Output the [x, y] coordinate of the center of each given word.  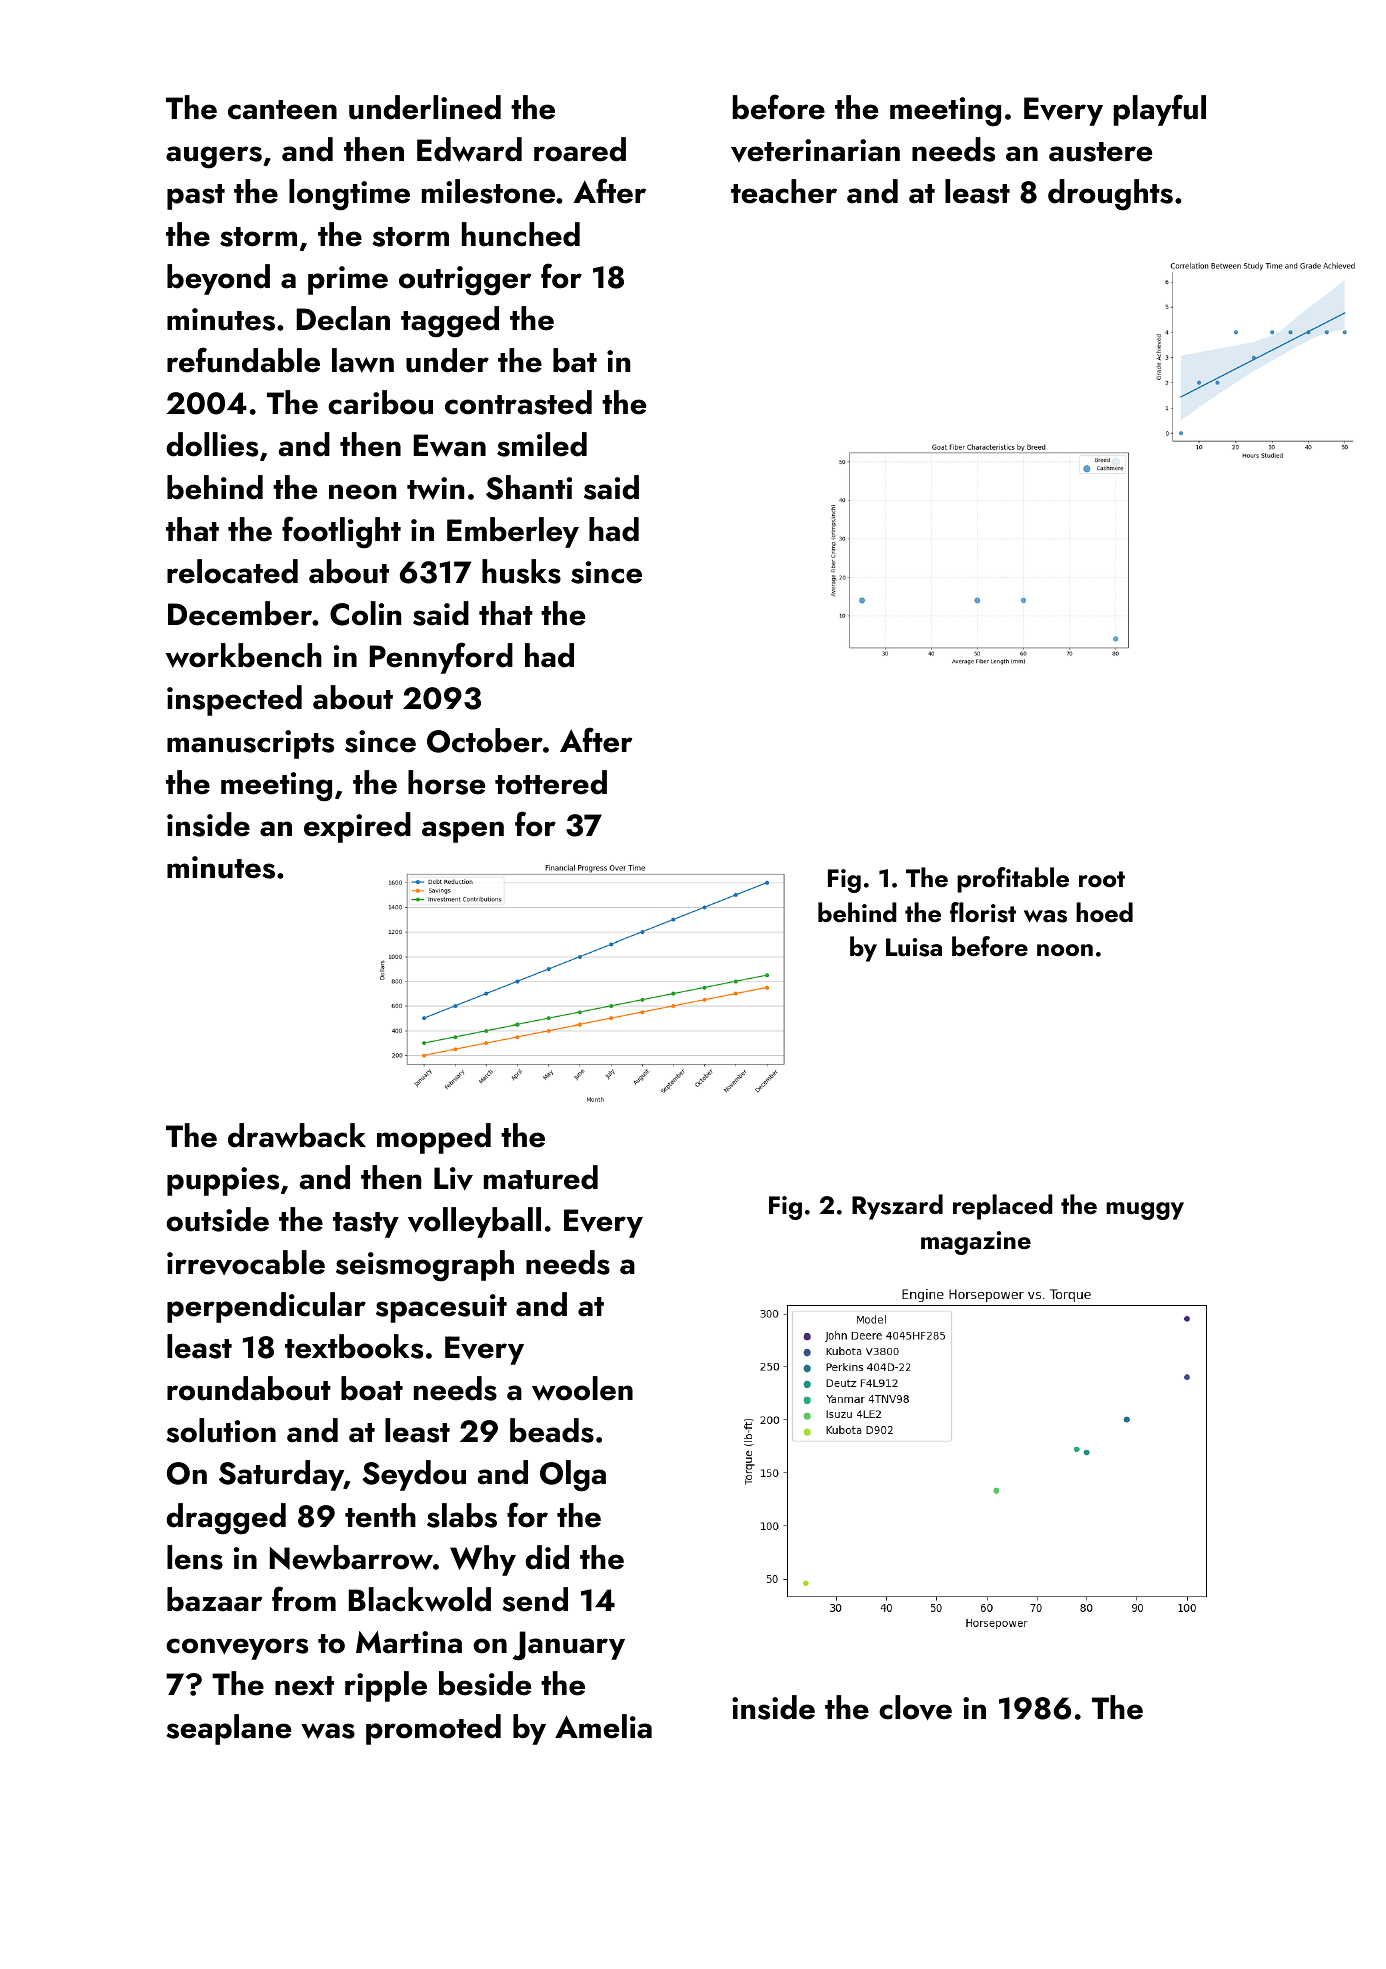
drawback [297, 1135]
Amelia [603, 1726]
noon [1065, 950]
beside [485, 1683]
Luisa [914, 947]
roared [580, 149]
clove [915, 1707]
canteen [282, 110]
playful [1160, 110]
